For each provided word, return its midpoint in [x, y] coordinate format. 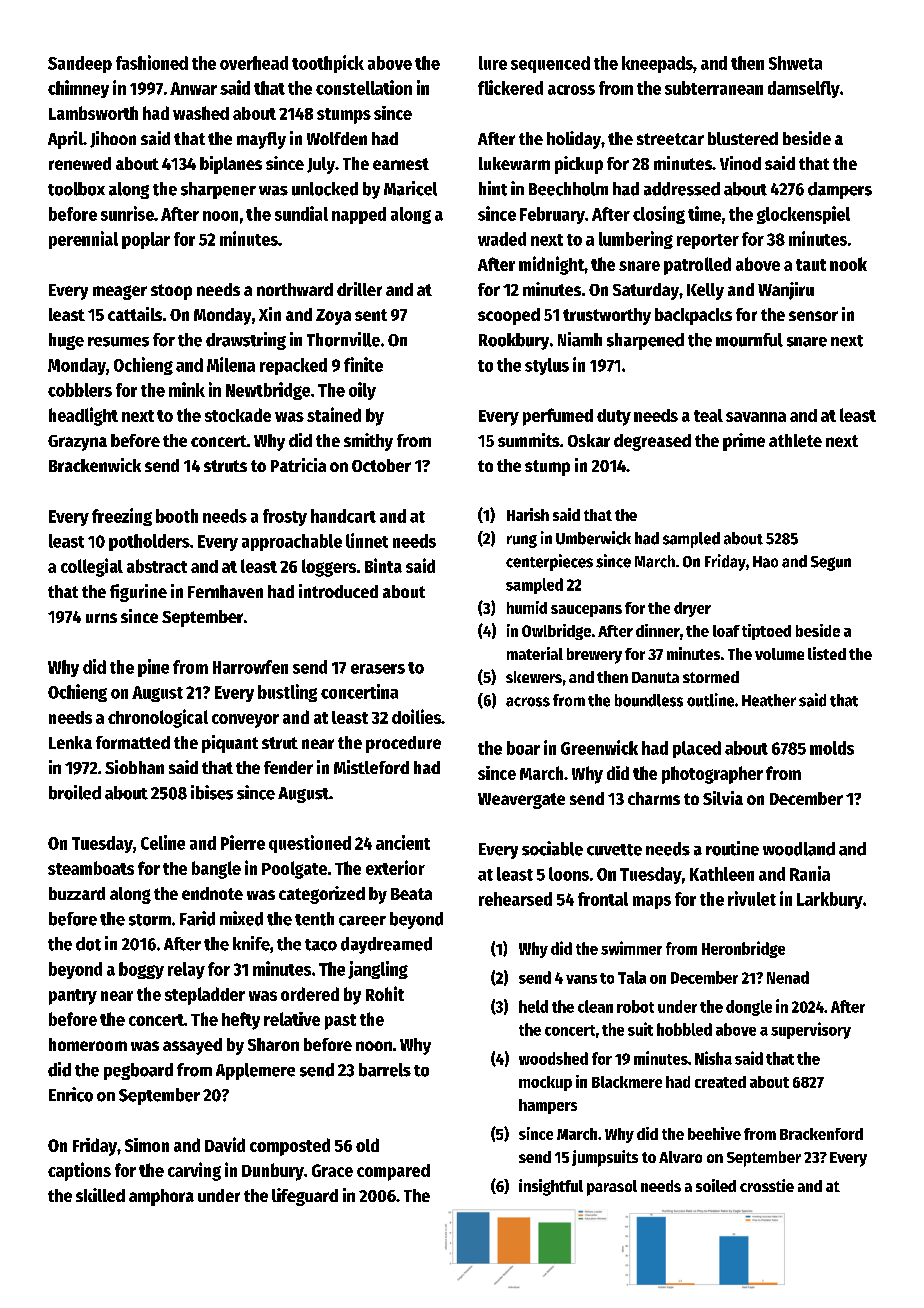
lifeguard [305, 1197]
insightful [551, 1187]
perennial [83, 240]
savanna [756, 417]
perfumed [558, 417]
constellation [364, 87]
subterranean [714, 88]
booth [177, 516]
